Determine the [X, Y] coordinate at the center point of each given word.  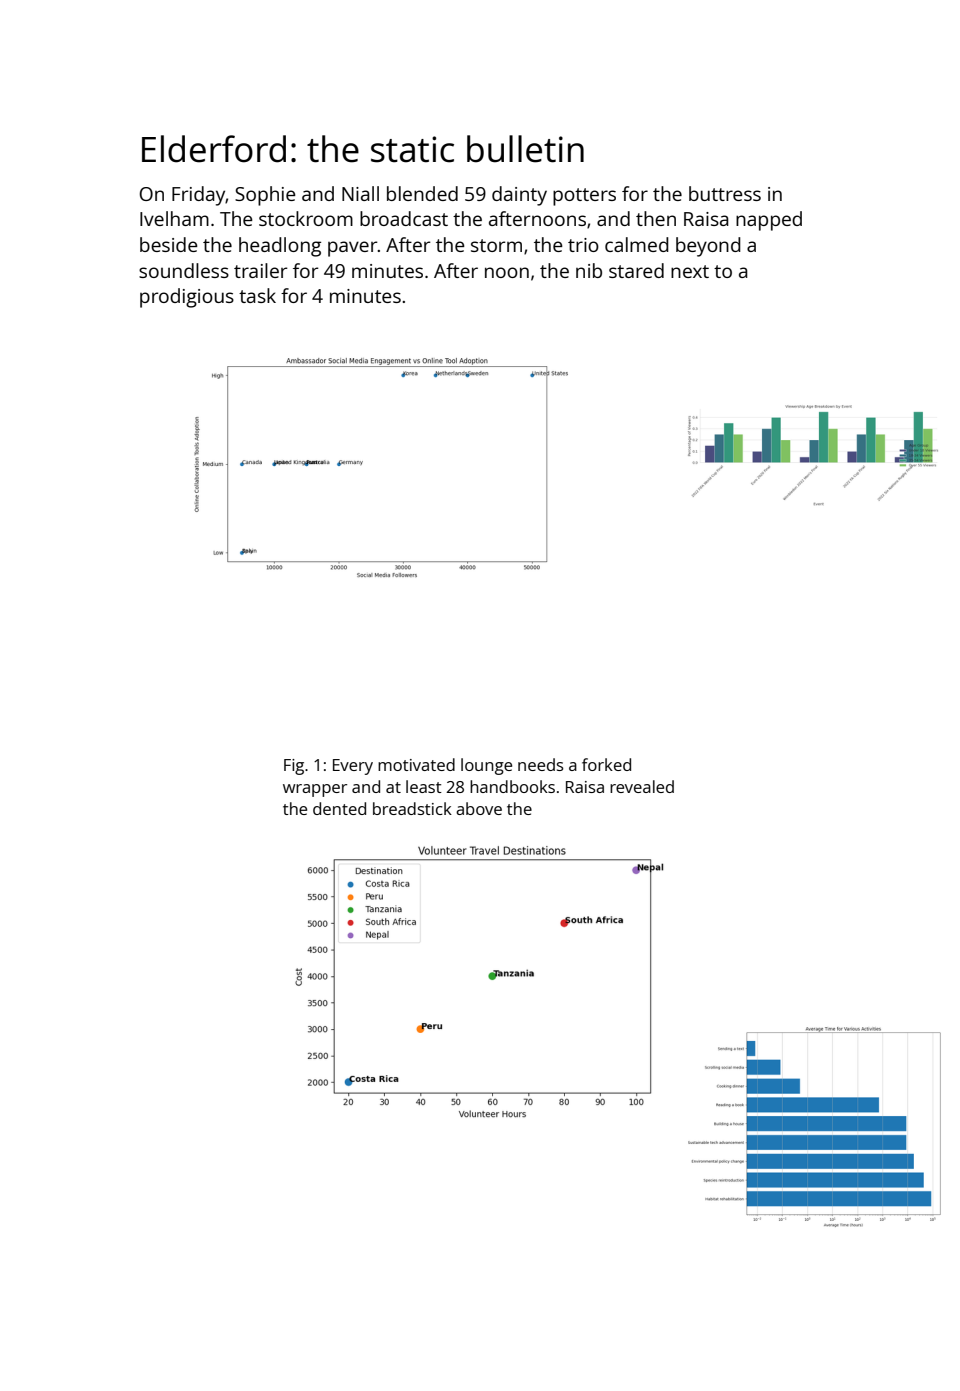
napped [769, 221]
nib [589, 270]
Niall [360, 193]
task [257, 295]
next [690, 271]
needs [540, 764]
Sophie [265, 196]
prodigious [187, 298]
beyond [708, 247]
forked [606, 764]
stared [636, 270]
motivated [416, 764]
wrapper [315, 790]
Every [353, 767]
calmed [637, 244]
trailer [261, 270]
